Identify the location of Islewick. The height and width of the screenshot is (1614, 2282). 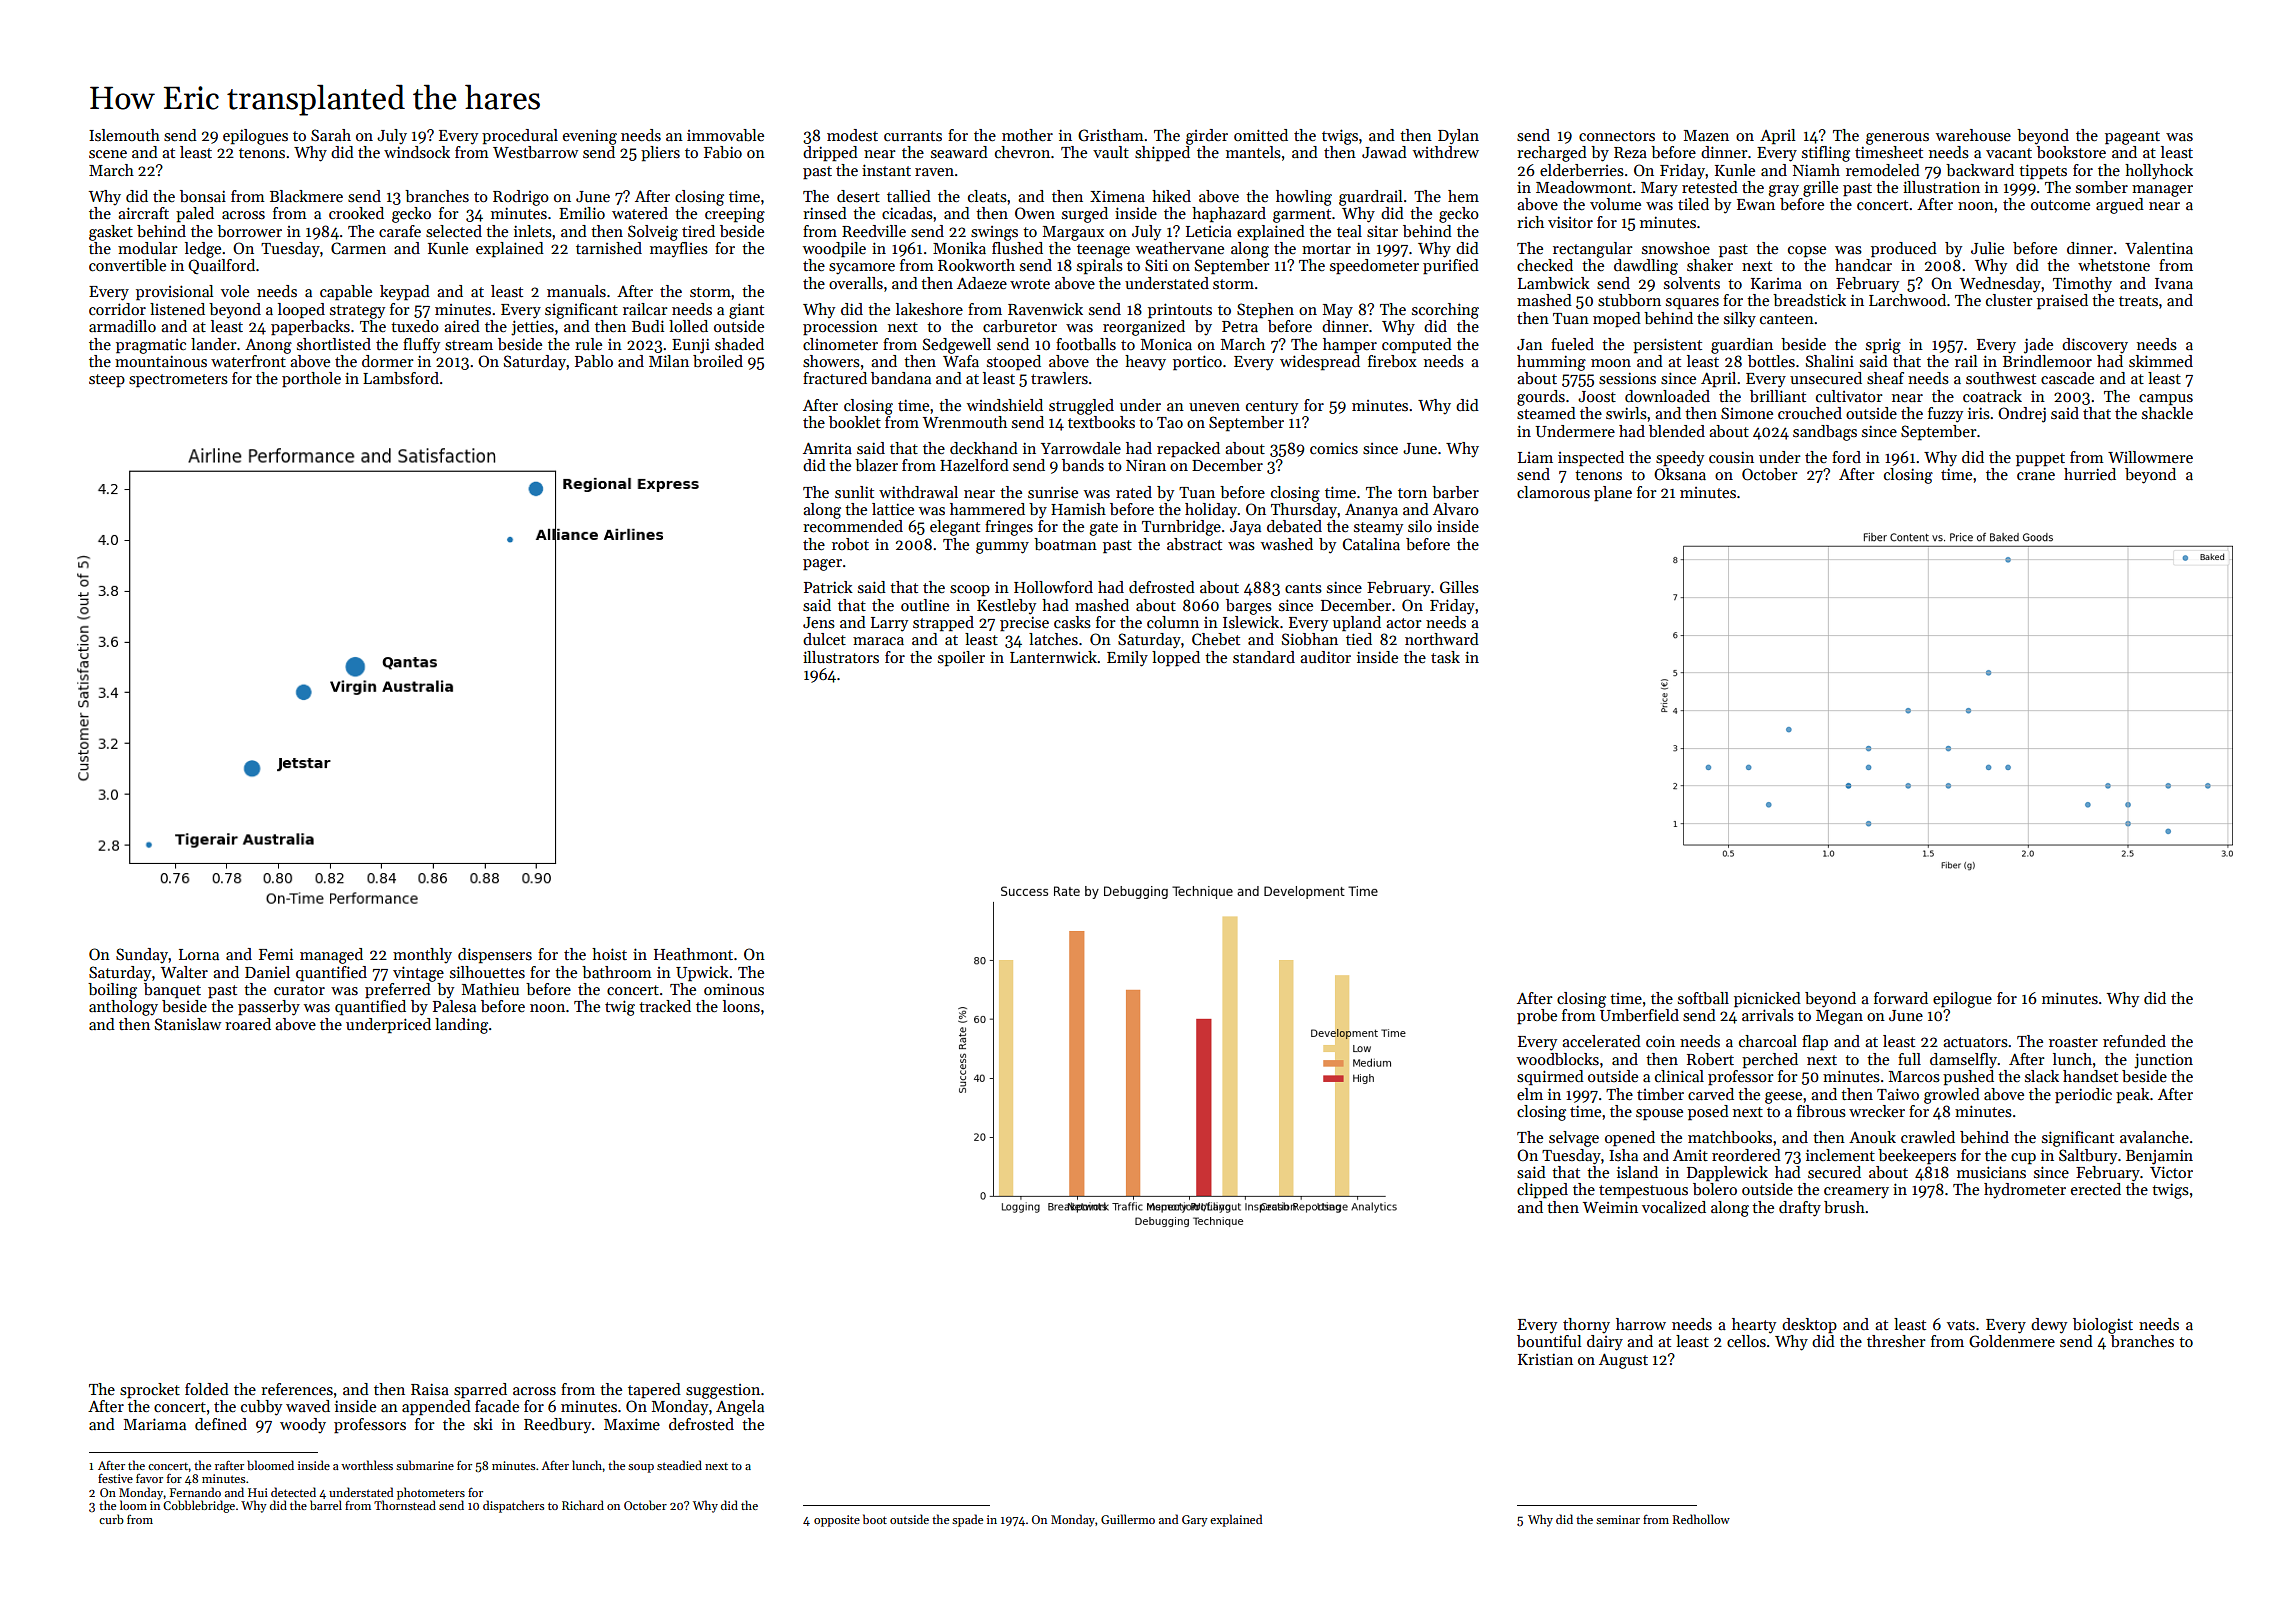
(1251, 622).
